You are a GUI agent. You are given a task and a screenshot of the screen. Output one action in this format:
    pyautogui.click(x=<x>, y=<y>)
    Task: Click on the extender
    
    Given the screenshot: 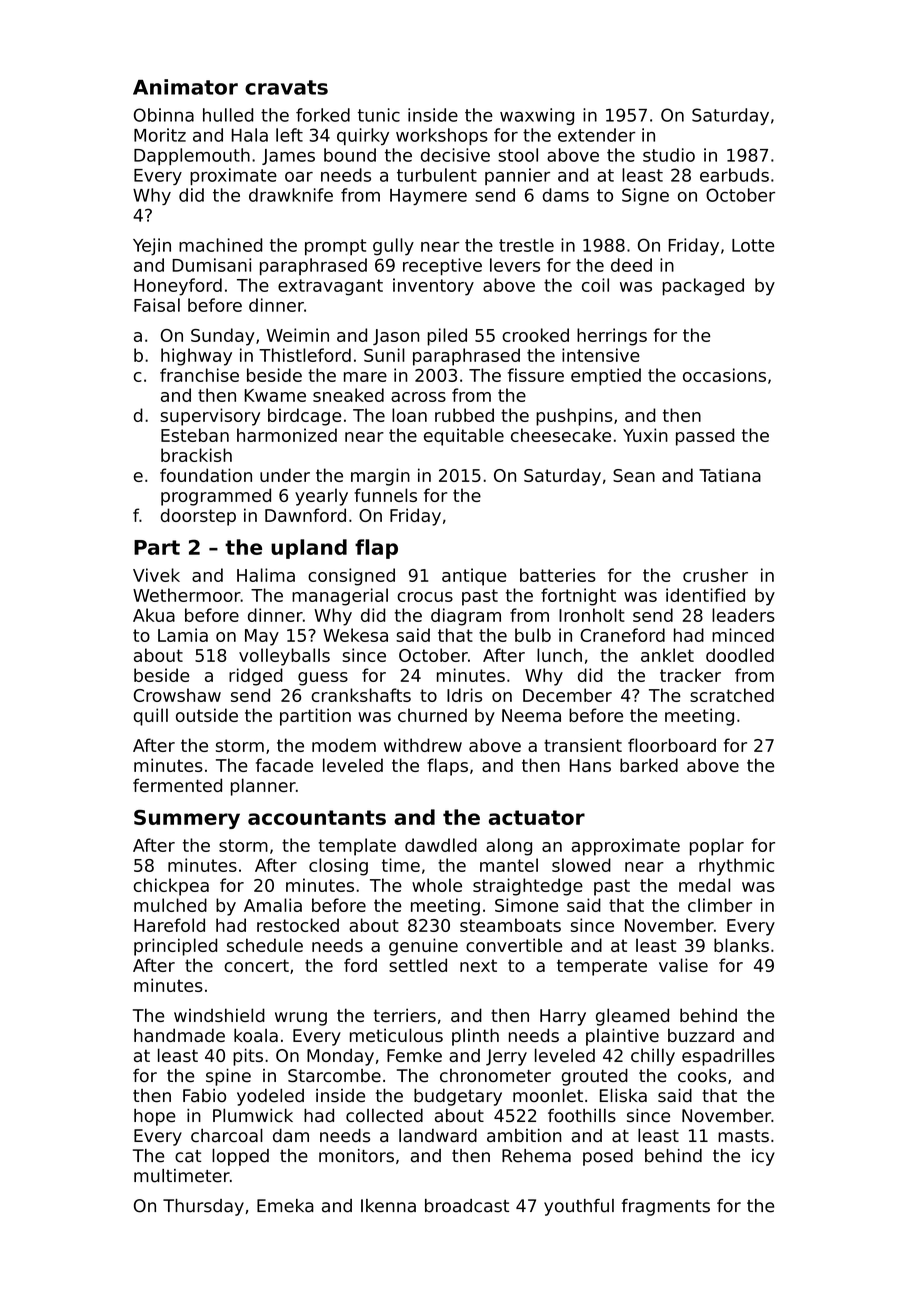 What is the action you would take?
    pyautogui.click(x=596, y=135)
